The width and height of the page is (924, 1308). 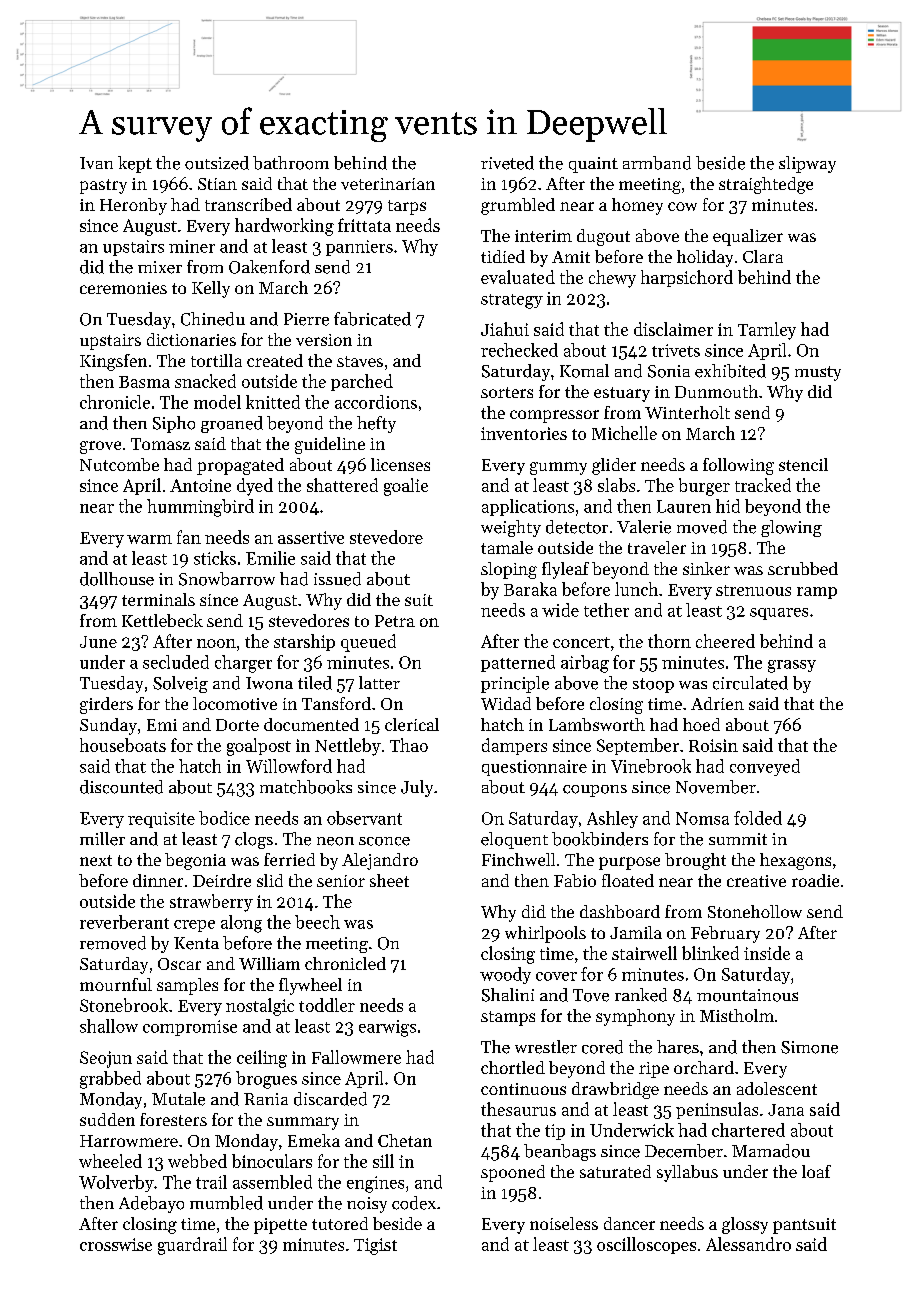 I want to click on guardrail, so click(x=192, y=1246).
